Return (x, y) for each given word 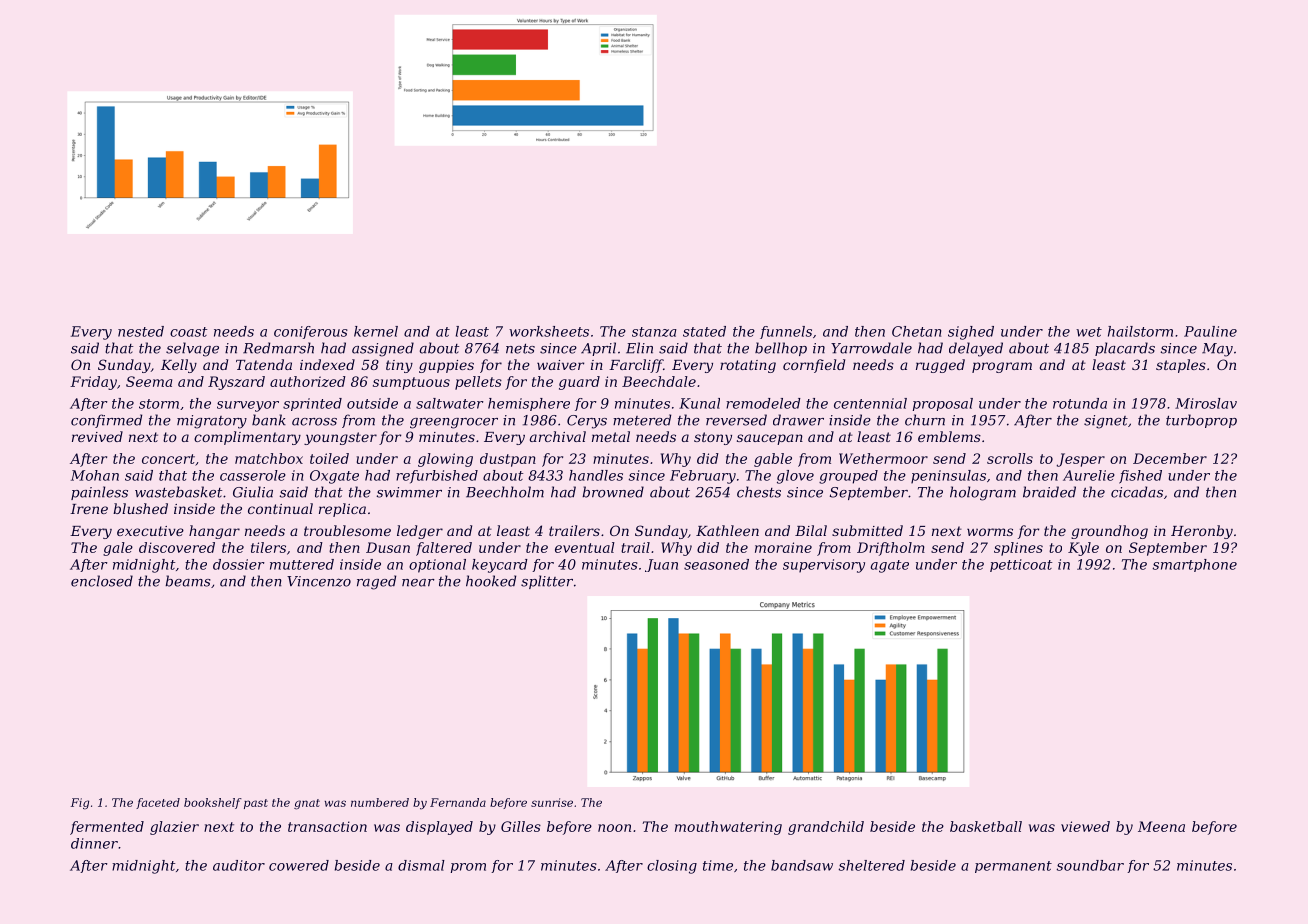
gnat (307, 804)
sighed (971, 333)
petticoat (1021, 565)
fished (1140, 477)
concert (168, 459)
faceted (158, 803)
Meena (1161, 826)
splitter (547, 582)
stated (704, 331)
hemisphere (529, 404)
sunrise (552, 802)
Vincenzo (319, 581)
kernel (376, 331)
